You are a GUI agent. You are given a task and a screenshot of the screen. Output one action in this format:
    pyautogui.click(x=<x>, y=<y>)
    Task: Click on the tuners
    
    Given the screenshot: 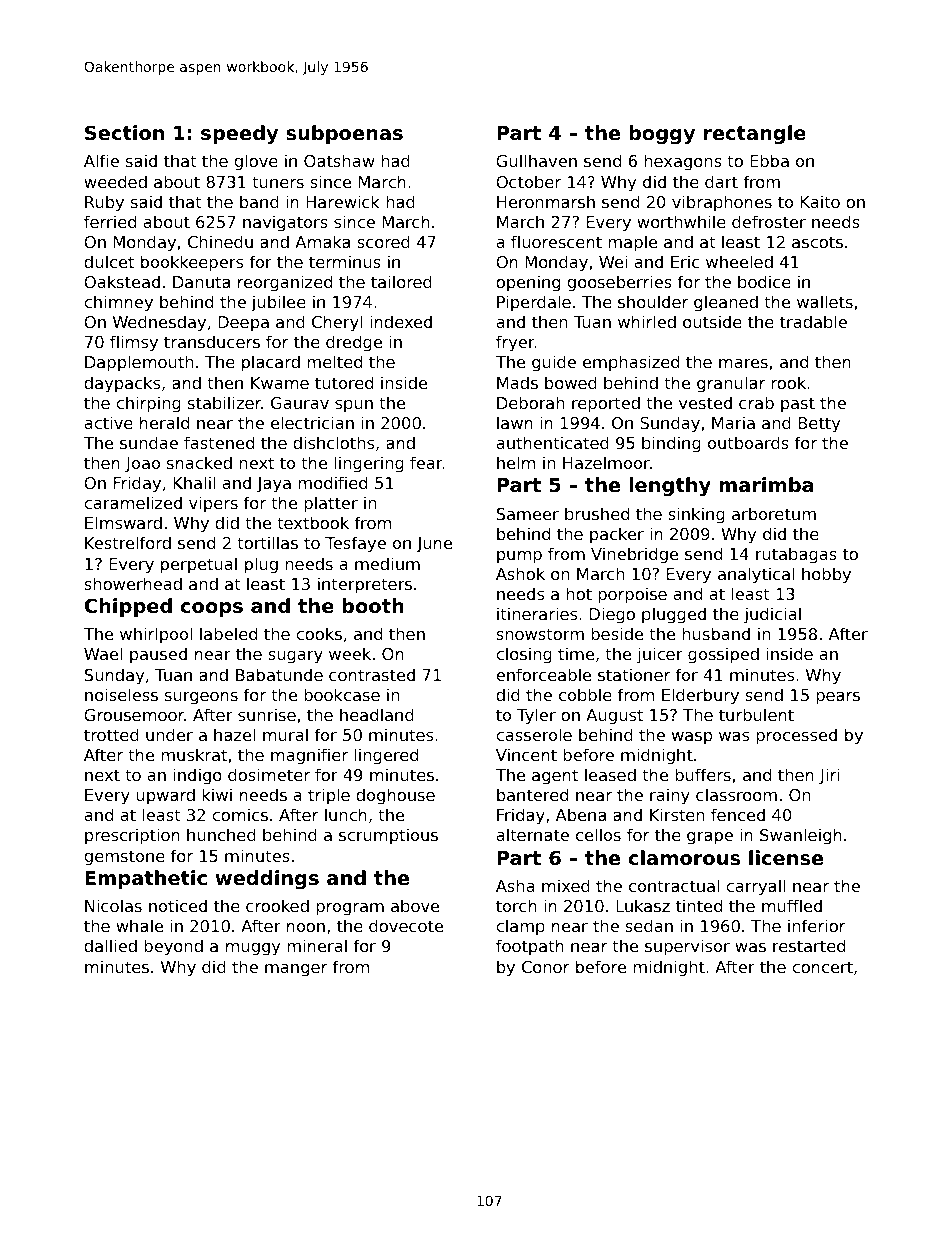 What is the action you would take?
    pyautogui.click(x=278, y=182)
